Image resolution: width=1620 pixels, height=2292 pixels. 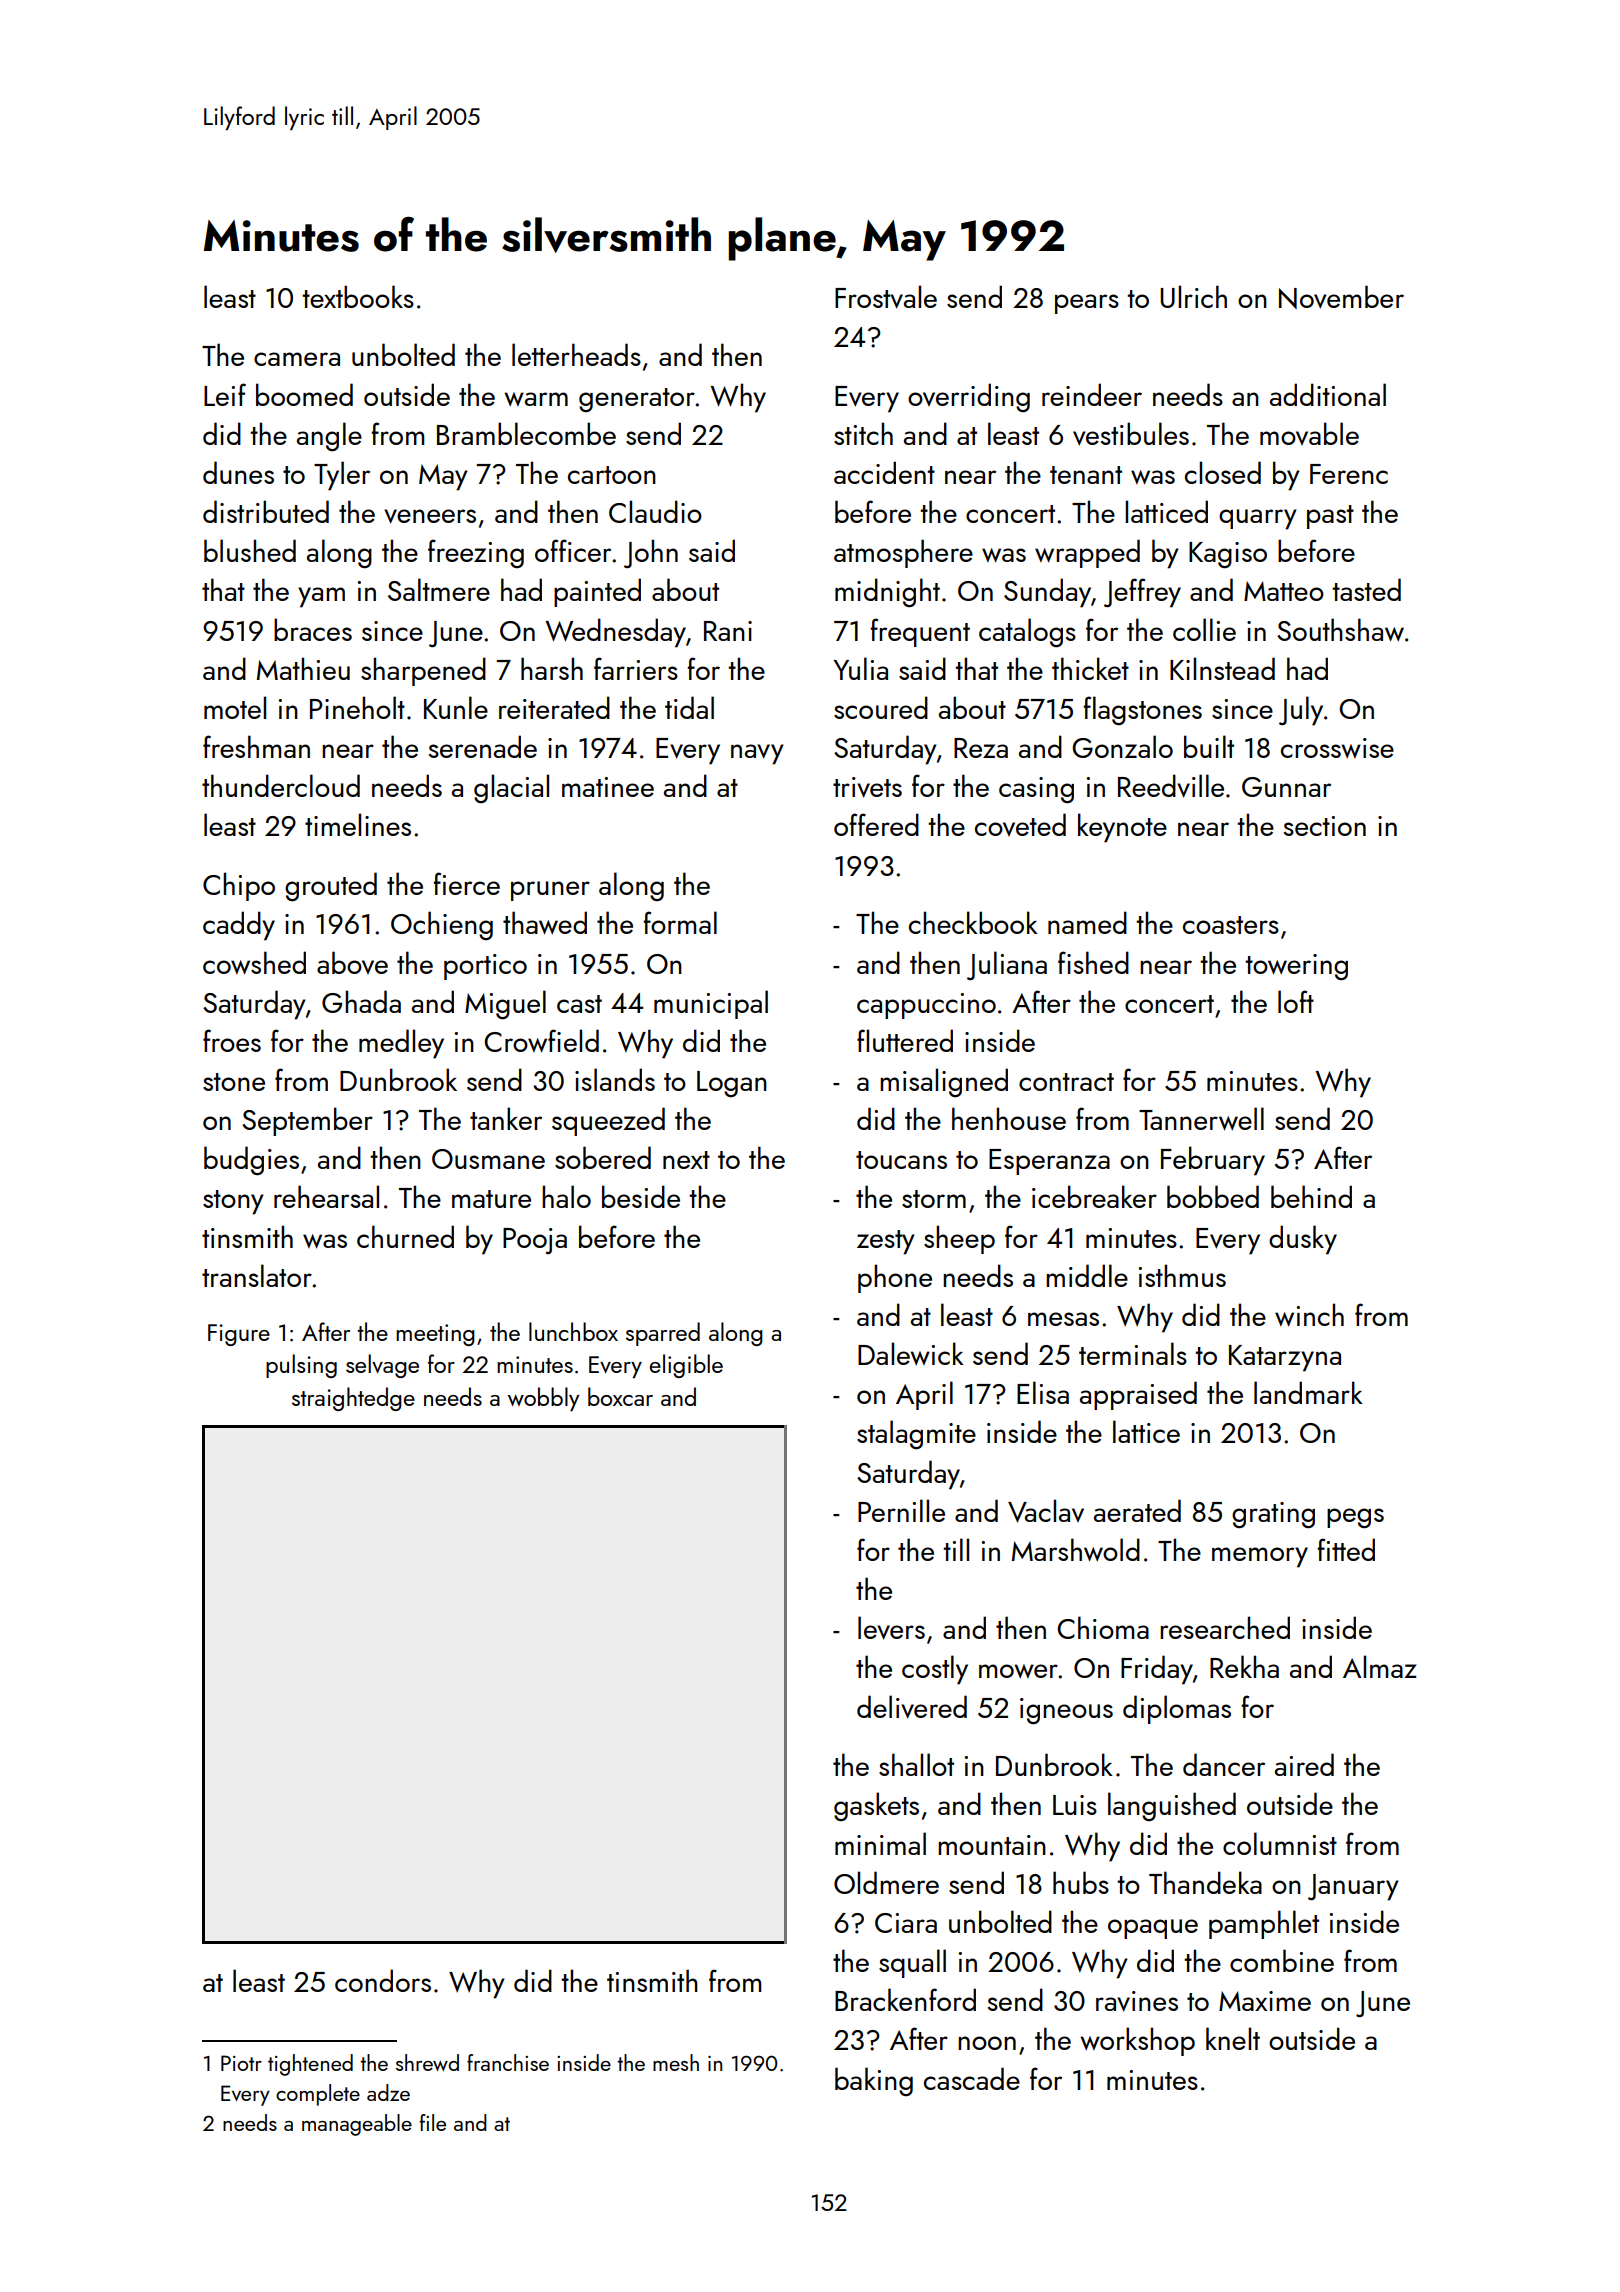 I want to click on fished, so click(x=1093, y=962).
